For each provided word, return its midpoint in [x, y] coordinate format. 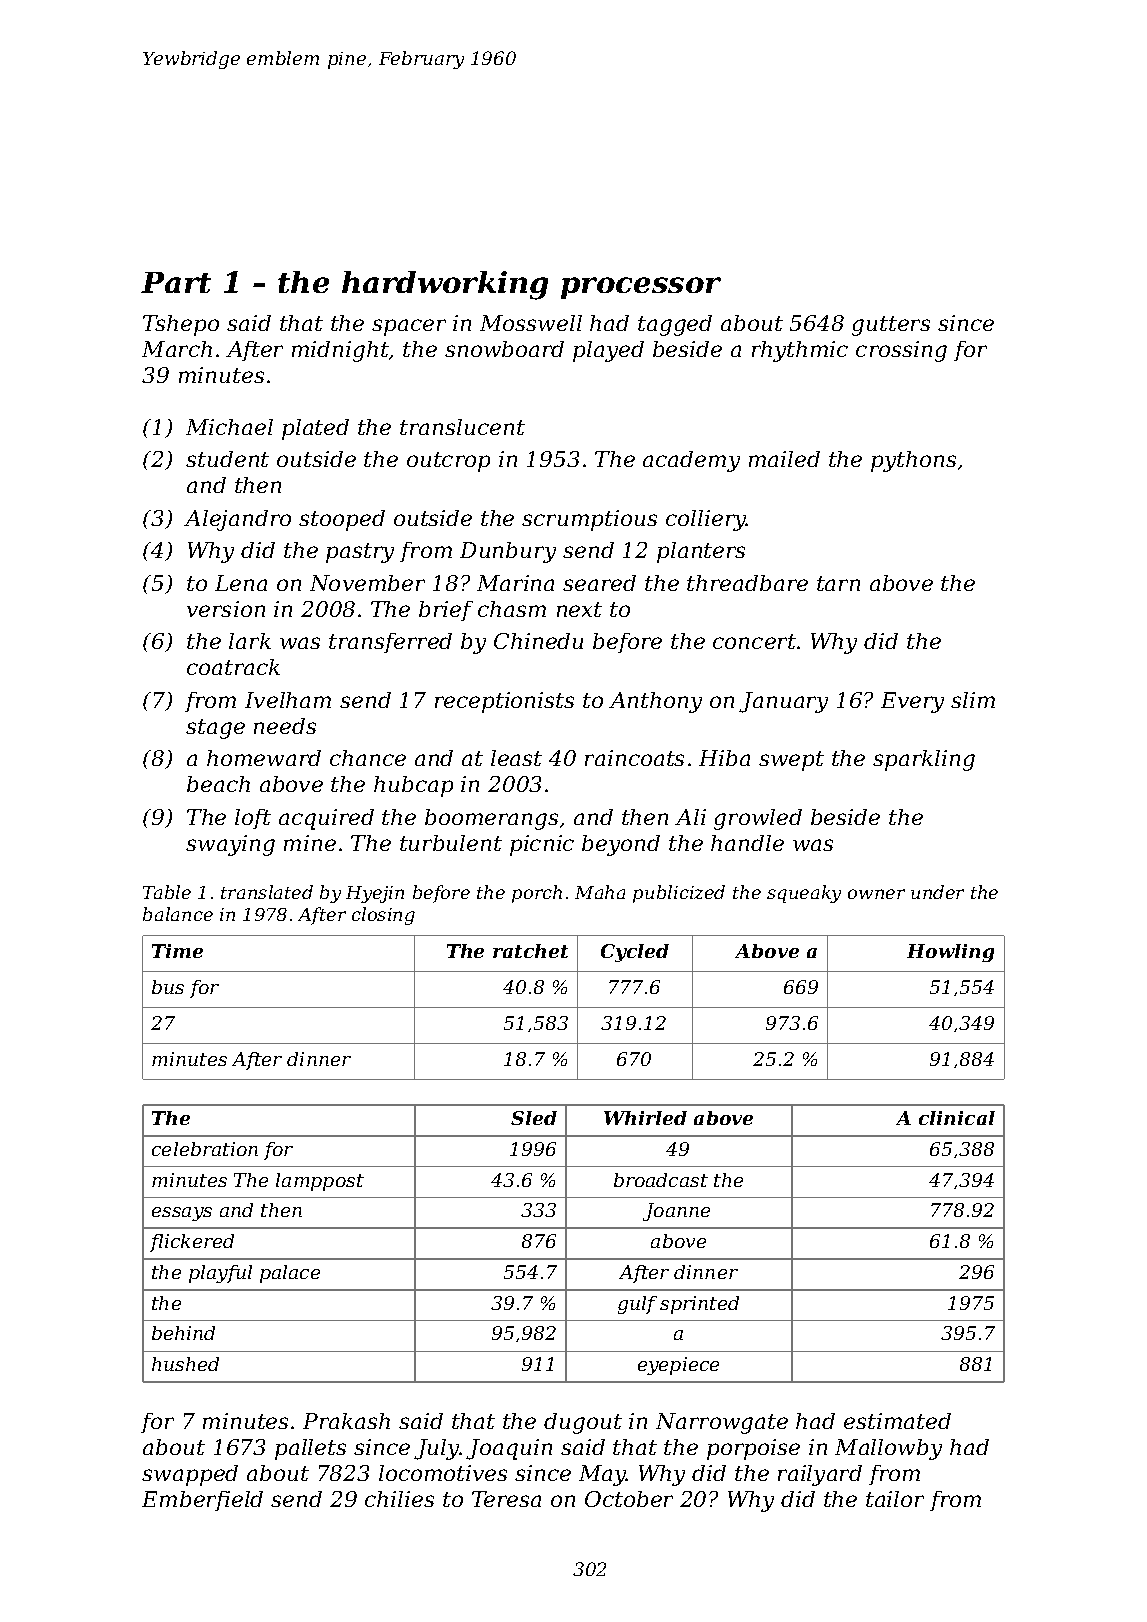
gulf [637, 1305]
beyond [621, 845]
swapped [190, 1475]
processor [641, 288]
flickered [192, 1243]
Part [176, 282]
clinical [957, 1118]
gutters [891, 326]
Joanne [676, 1212]
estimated [897, 1421]
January [783, 702]
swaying [230, 845]
